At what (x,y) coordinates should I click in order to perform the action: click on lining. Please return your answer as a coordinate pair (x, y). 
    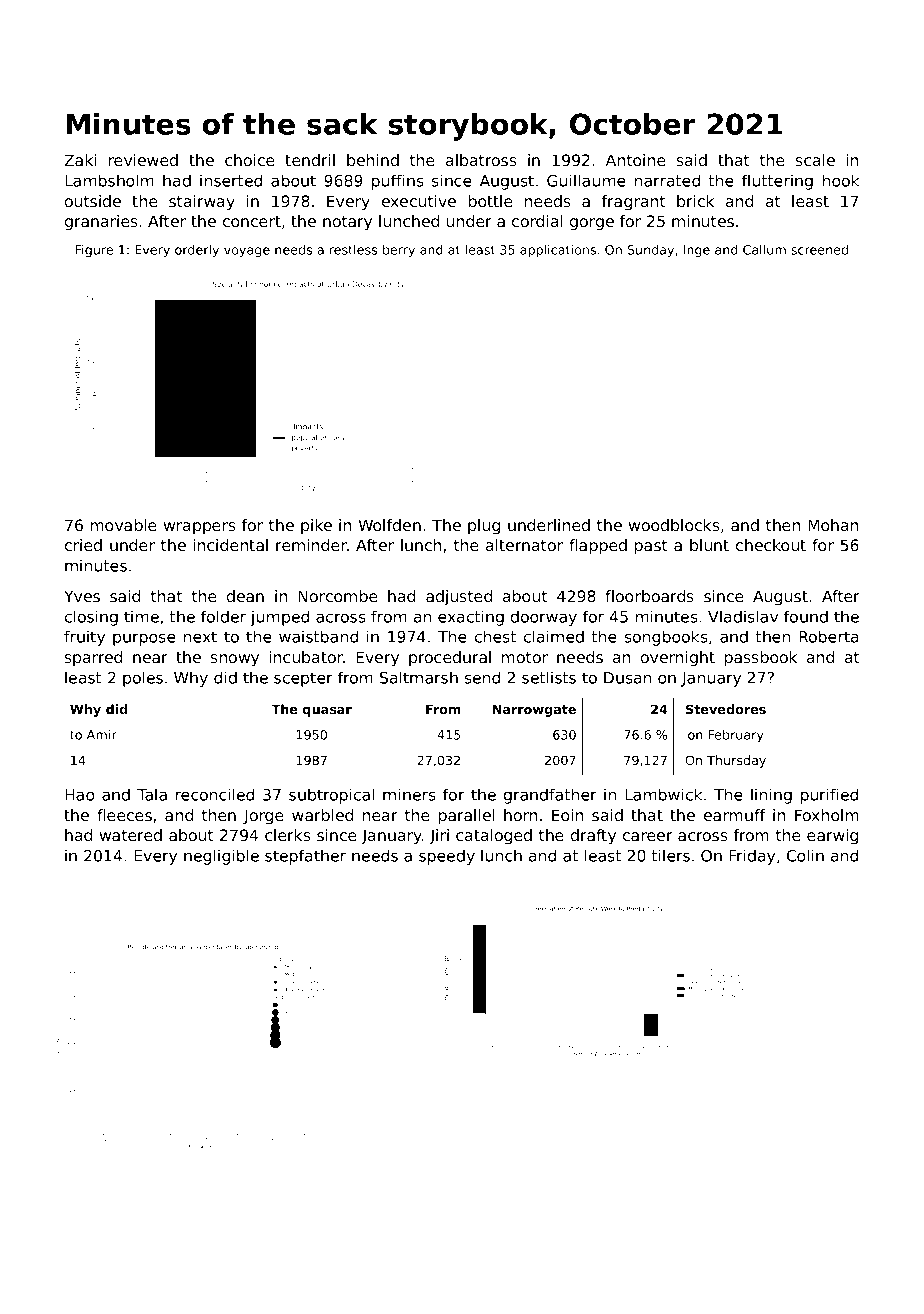
    Looking at the image, I should click on (771, 796).
